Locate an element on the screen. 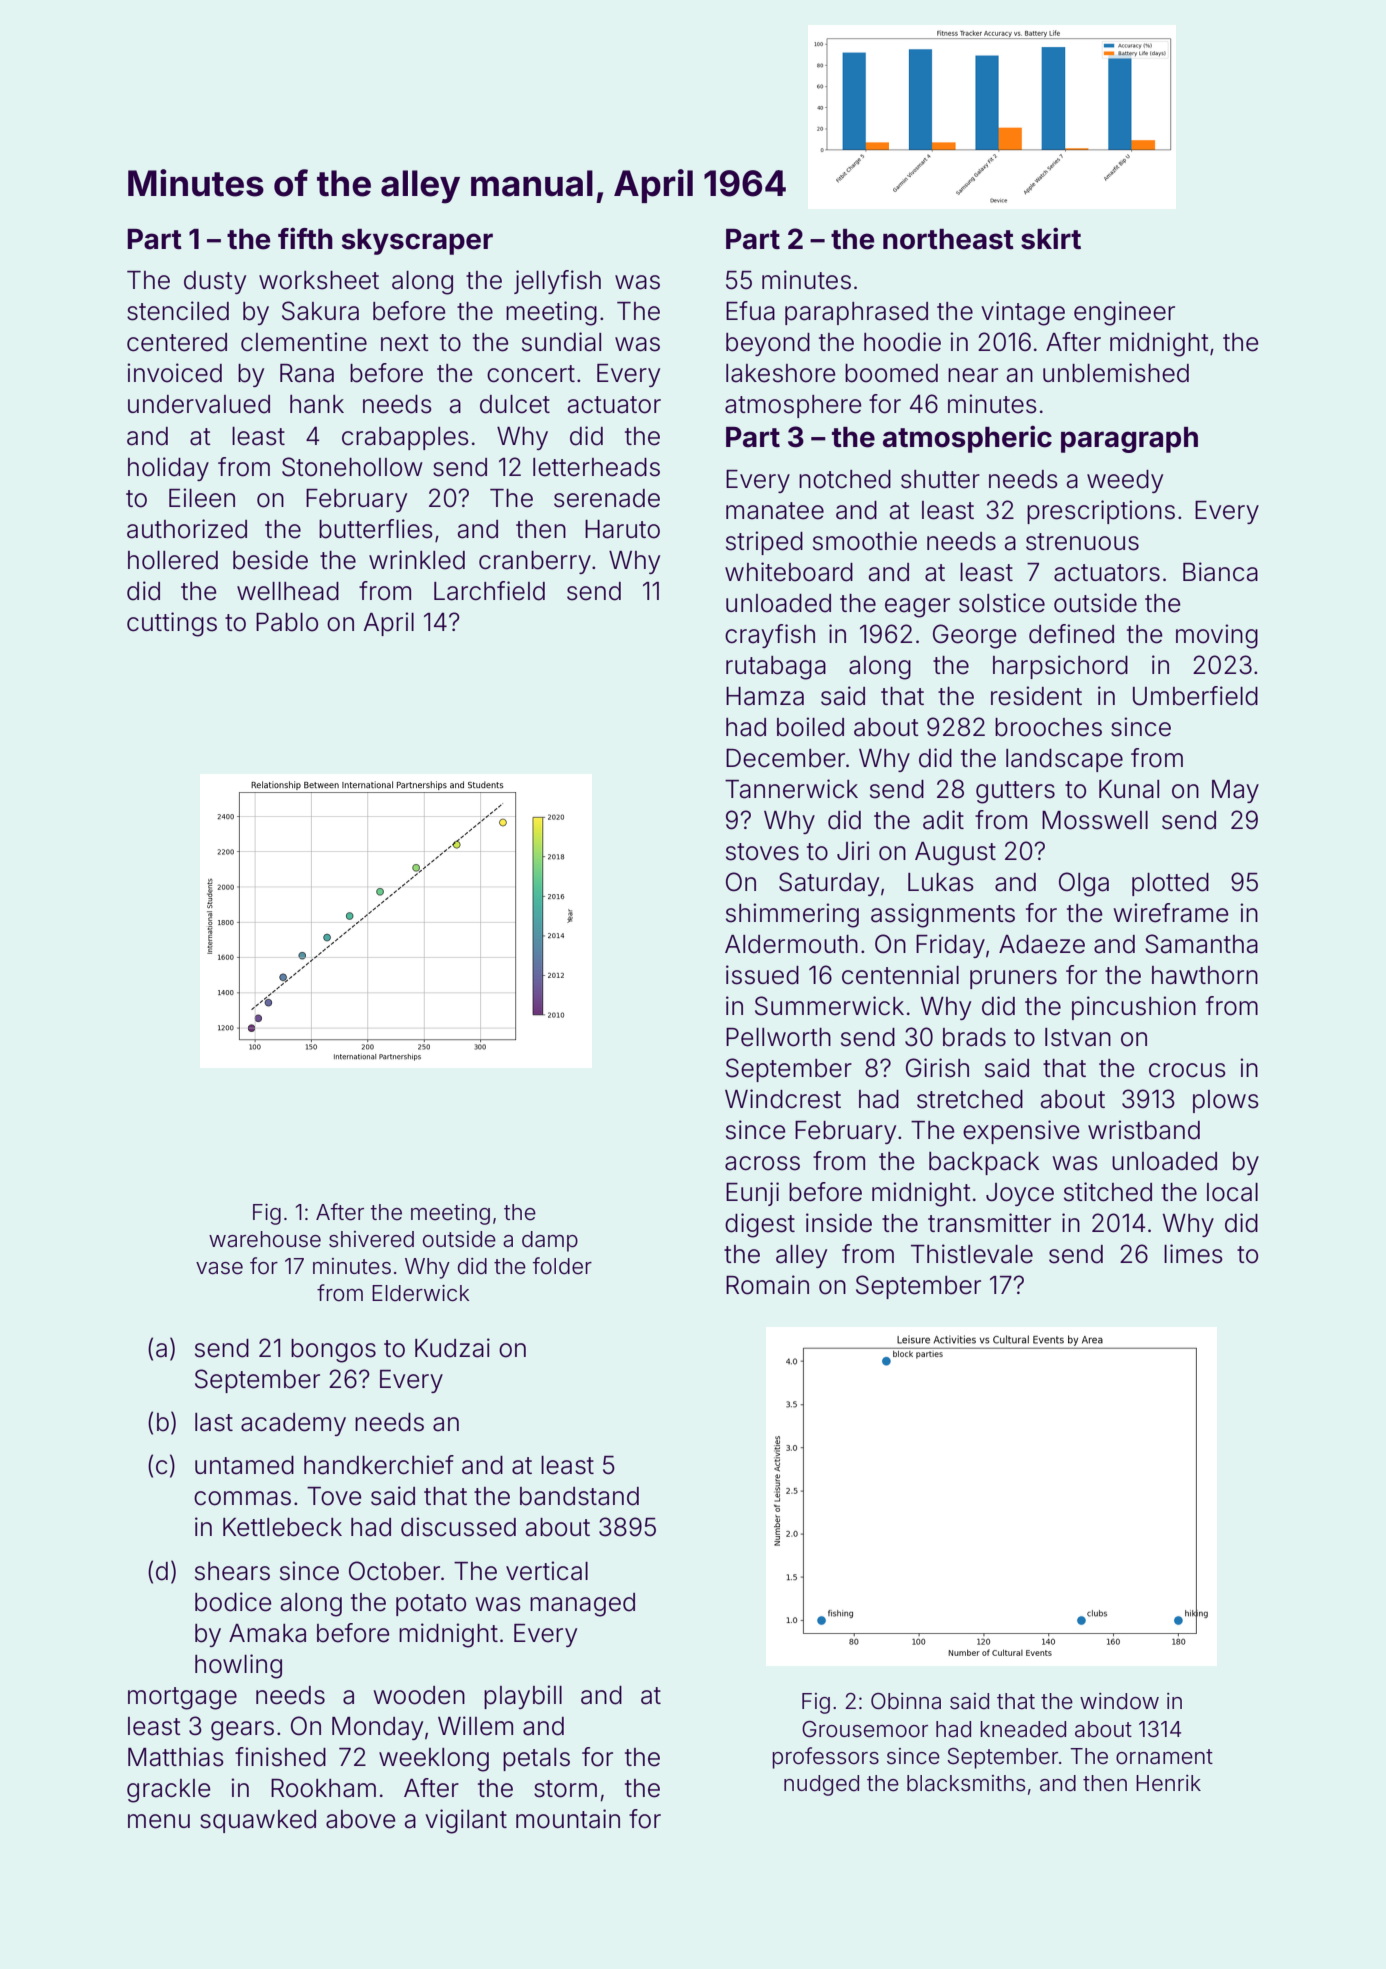 The height and width of the screenshot is (1969, 1386). holiday is located at coordinates (168, 469).
